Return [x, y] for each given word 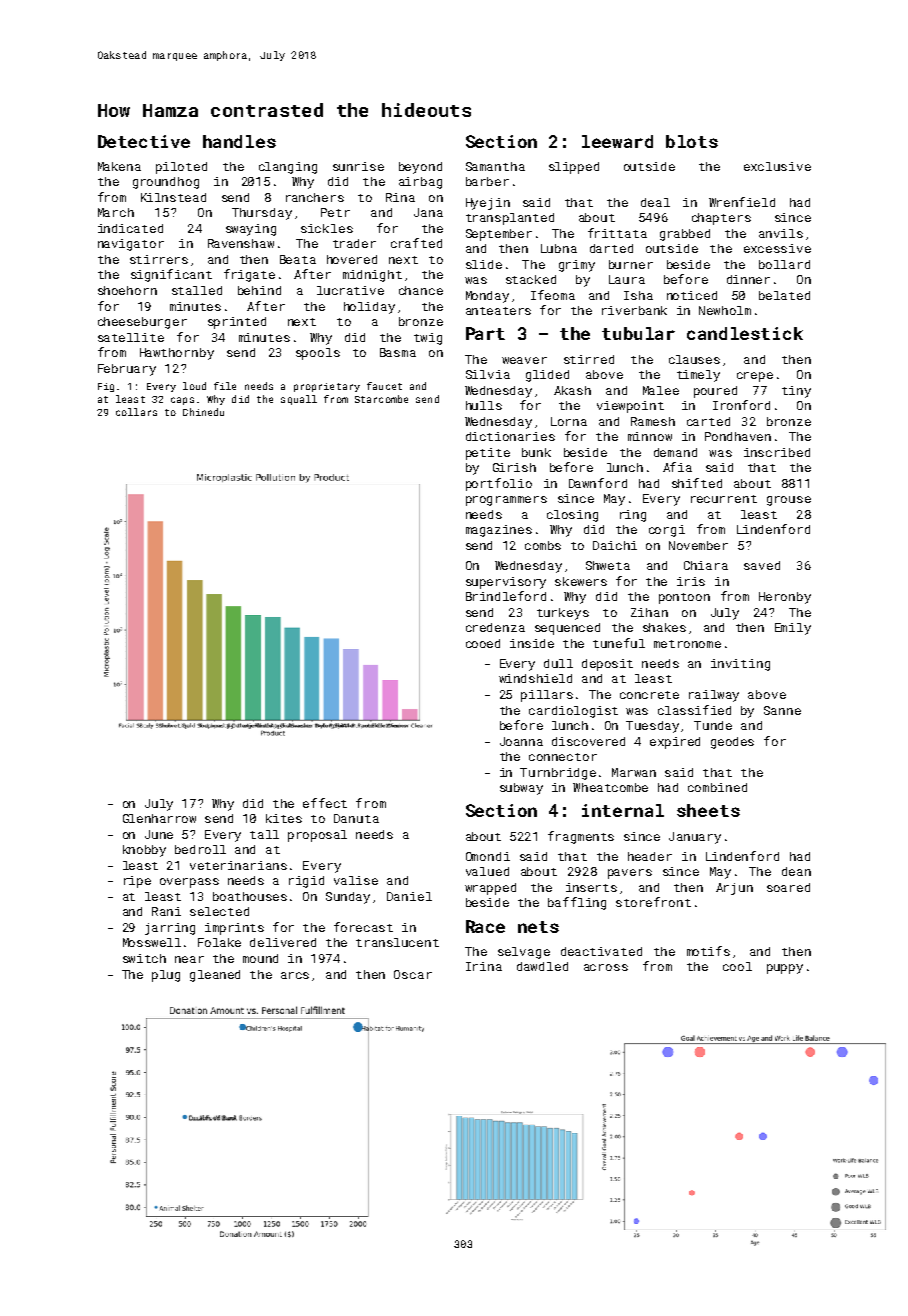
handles [239, 141]
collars [136, 412]
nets [538, 927]
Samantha [495, 166]
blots [692, 141]
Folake [219, 942]
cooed [483, 643]
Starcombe [381, 399]
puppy [785, 969]
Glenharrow [159, 818]
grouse [789, 501]
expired [675, 743]
